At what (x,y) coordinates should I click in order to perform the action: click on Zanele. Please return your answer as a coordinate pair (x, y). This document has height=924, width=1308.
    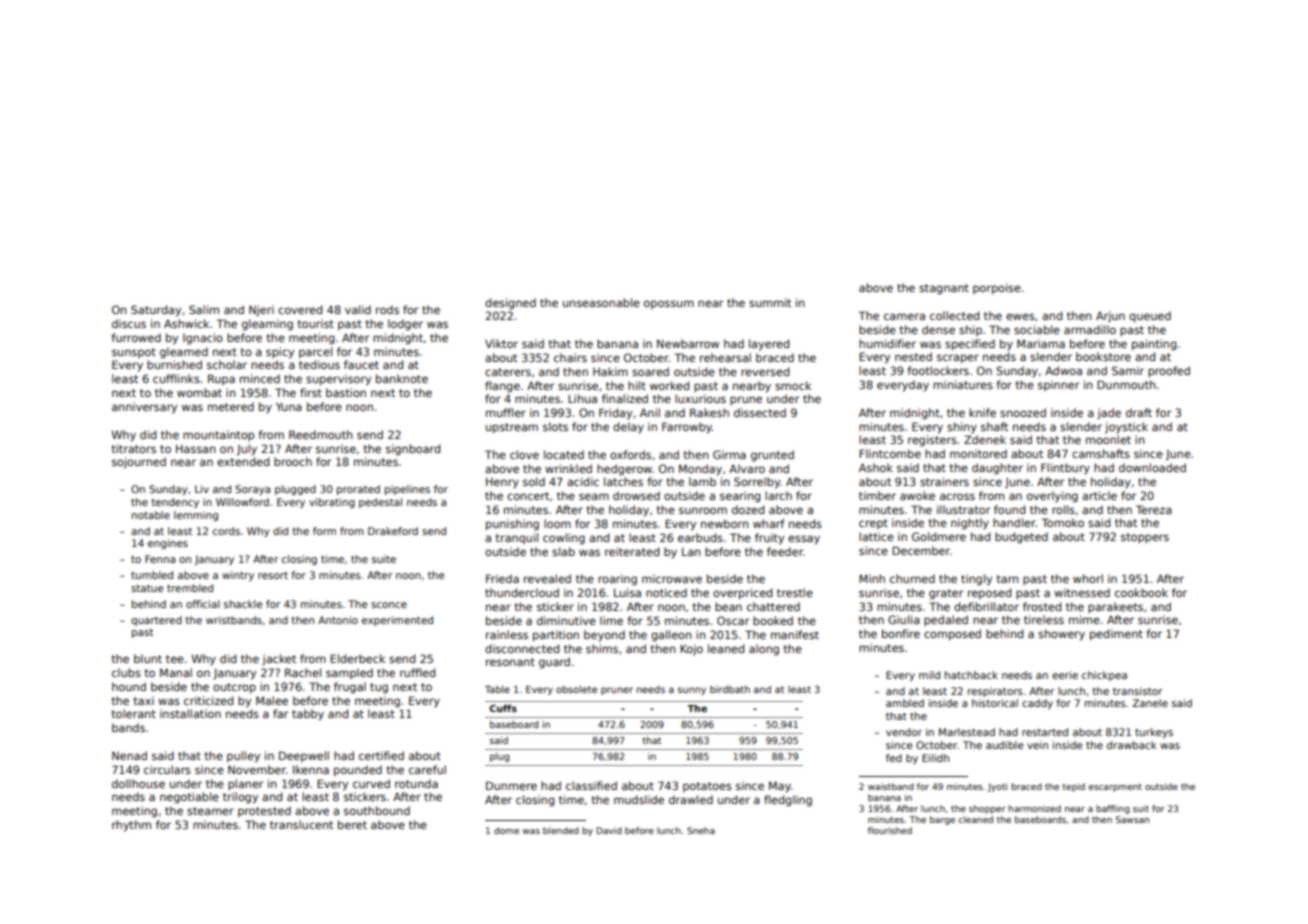
    Looking at the image, I should click on (1150, 703).
